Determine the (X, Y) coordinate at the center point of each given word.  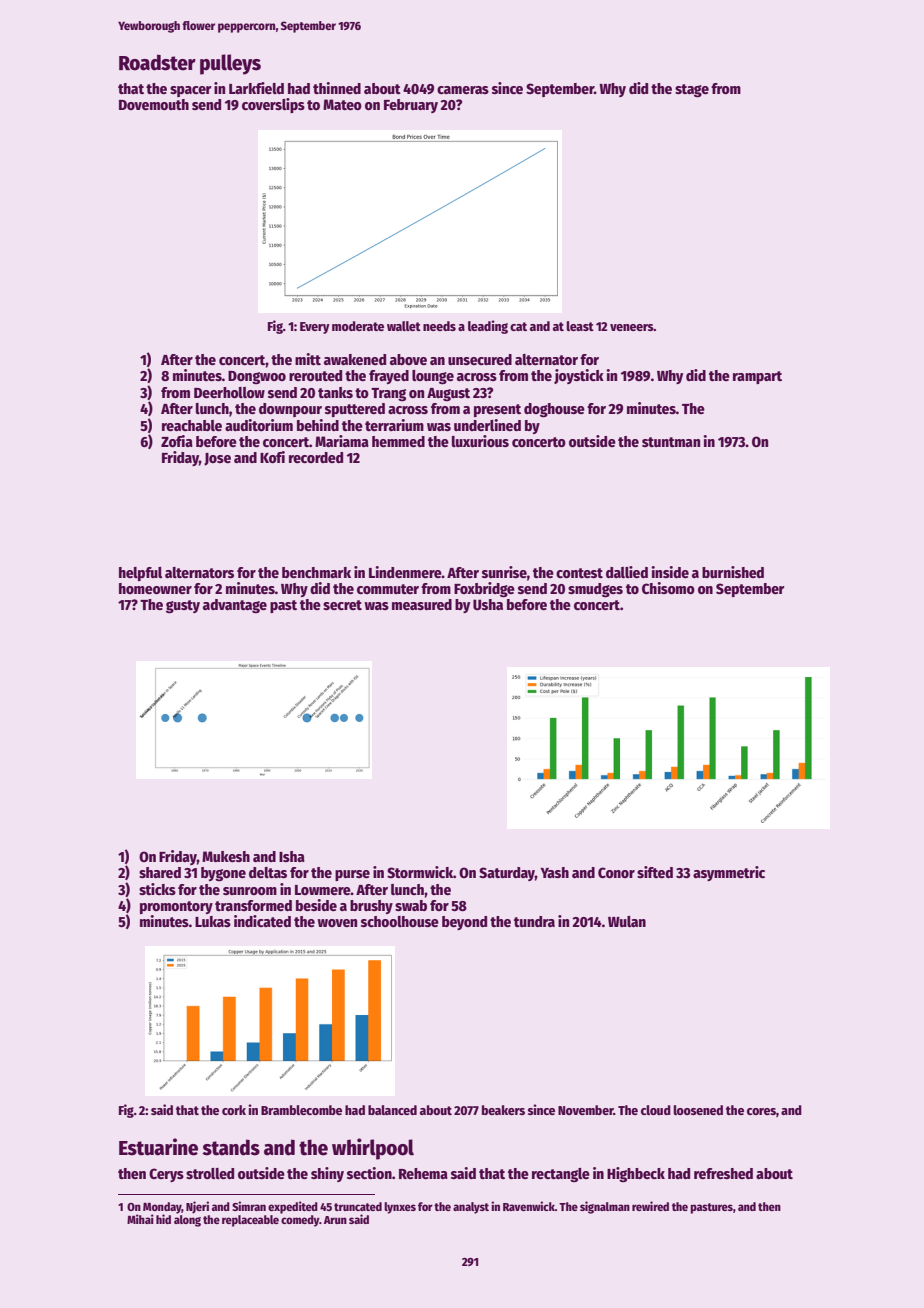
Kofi (272, 457)
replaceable (250, 1221)
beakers (503, 1110)
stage (692, 91)
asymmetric (729, 873)
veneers (632, 327)
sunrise (504, 572)
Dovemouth (154, 104)
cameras (463, 90)
